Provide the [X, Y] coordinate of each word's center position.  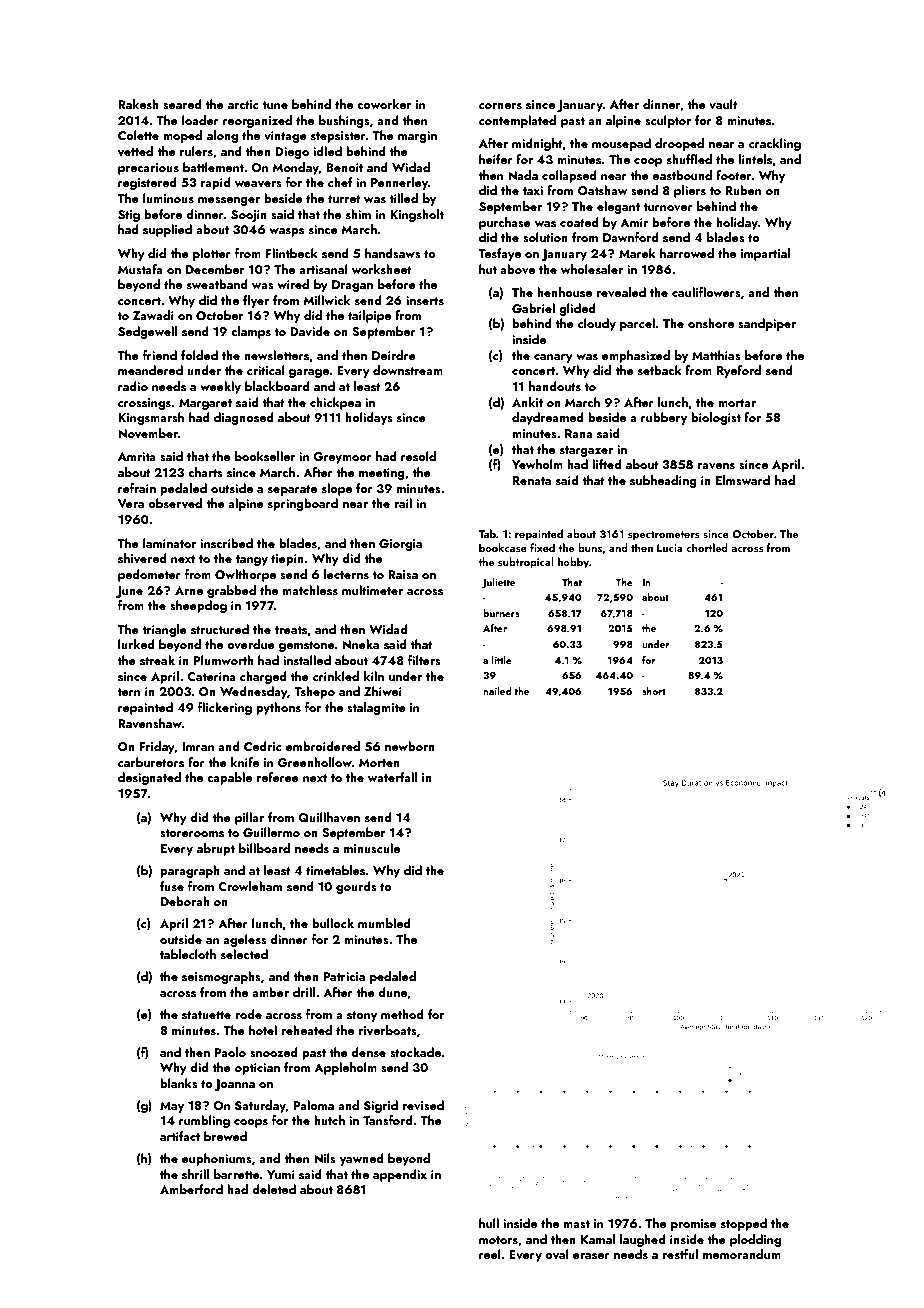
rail [403, 503]
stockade [415, 1052]
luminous [168, 198]
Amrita [137, 456]
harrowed [687, 253]
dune [392, 992]
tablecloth [188, 954]
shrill [195, 1174]
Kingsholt [417, 215]
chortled [707, 547]
